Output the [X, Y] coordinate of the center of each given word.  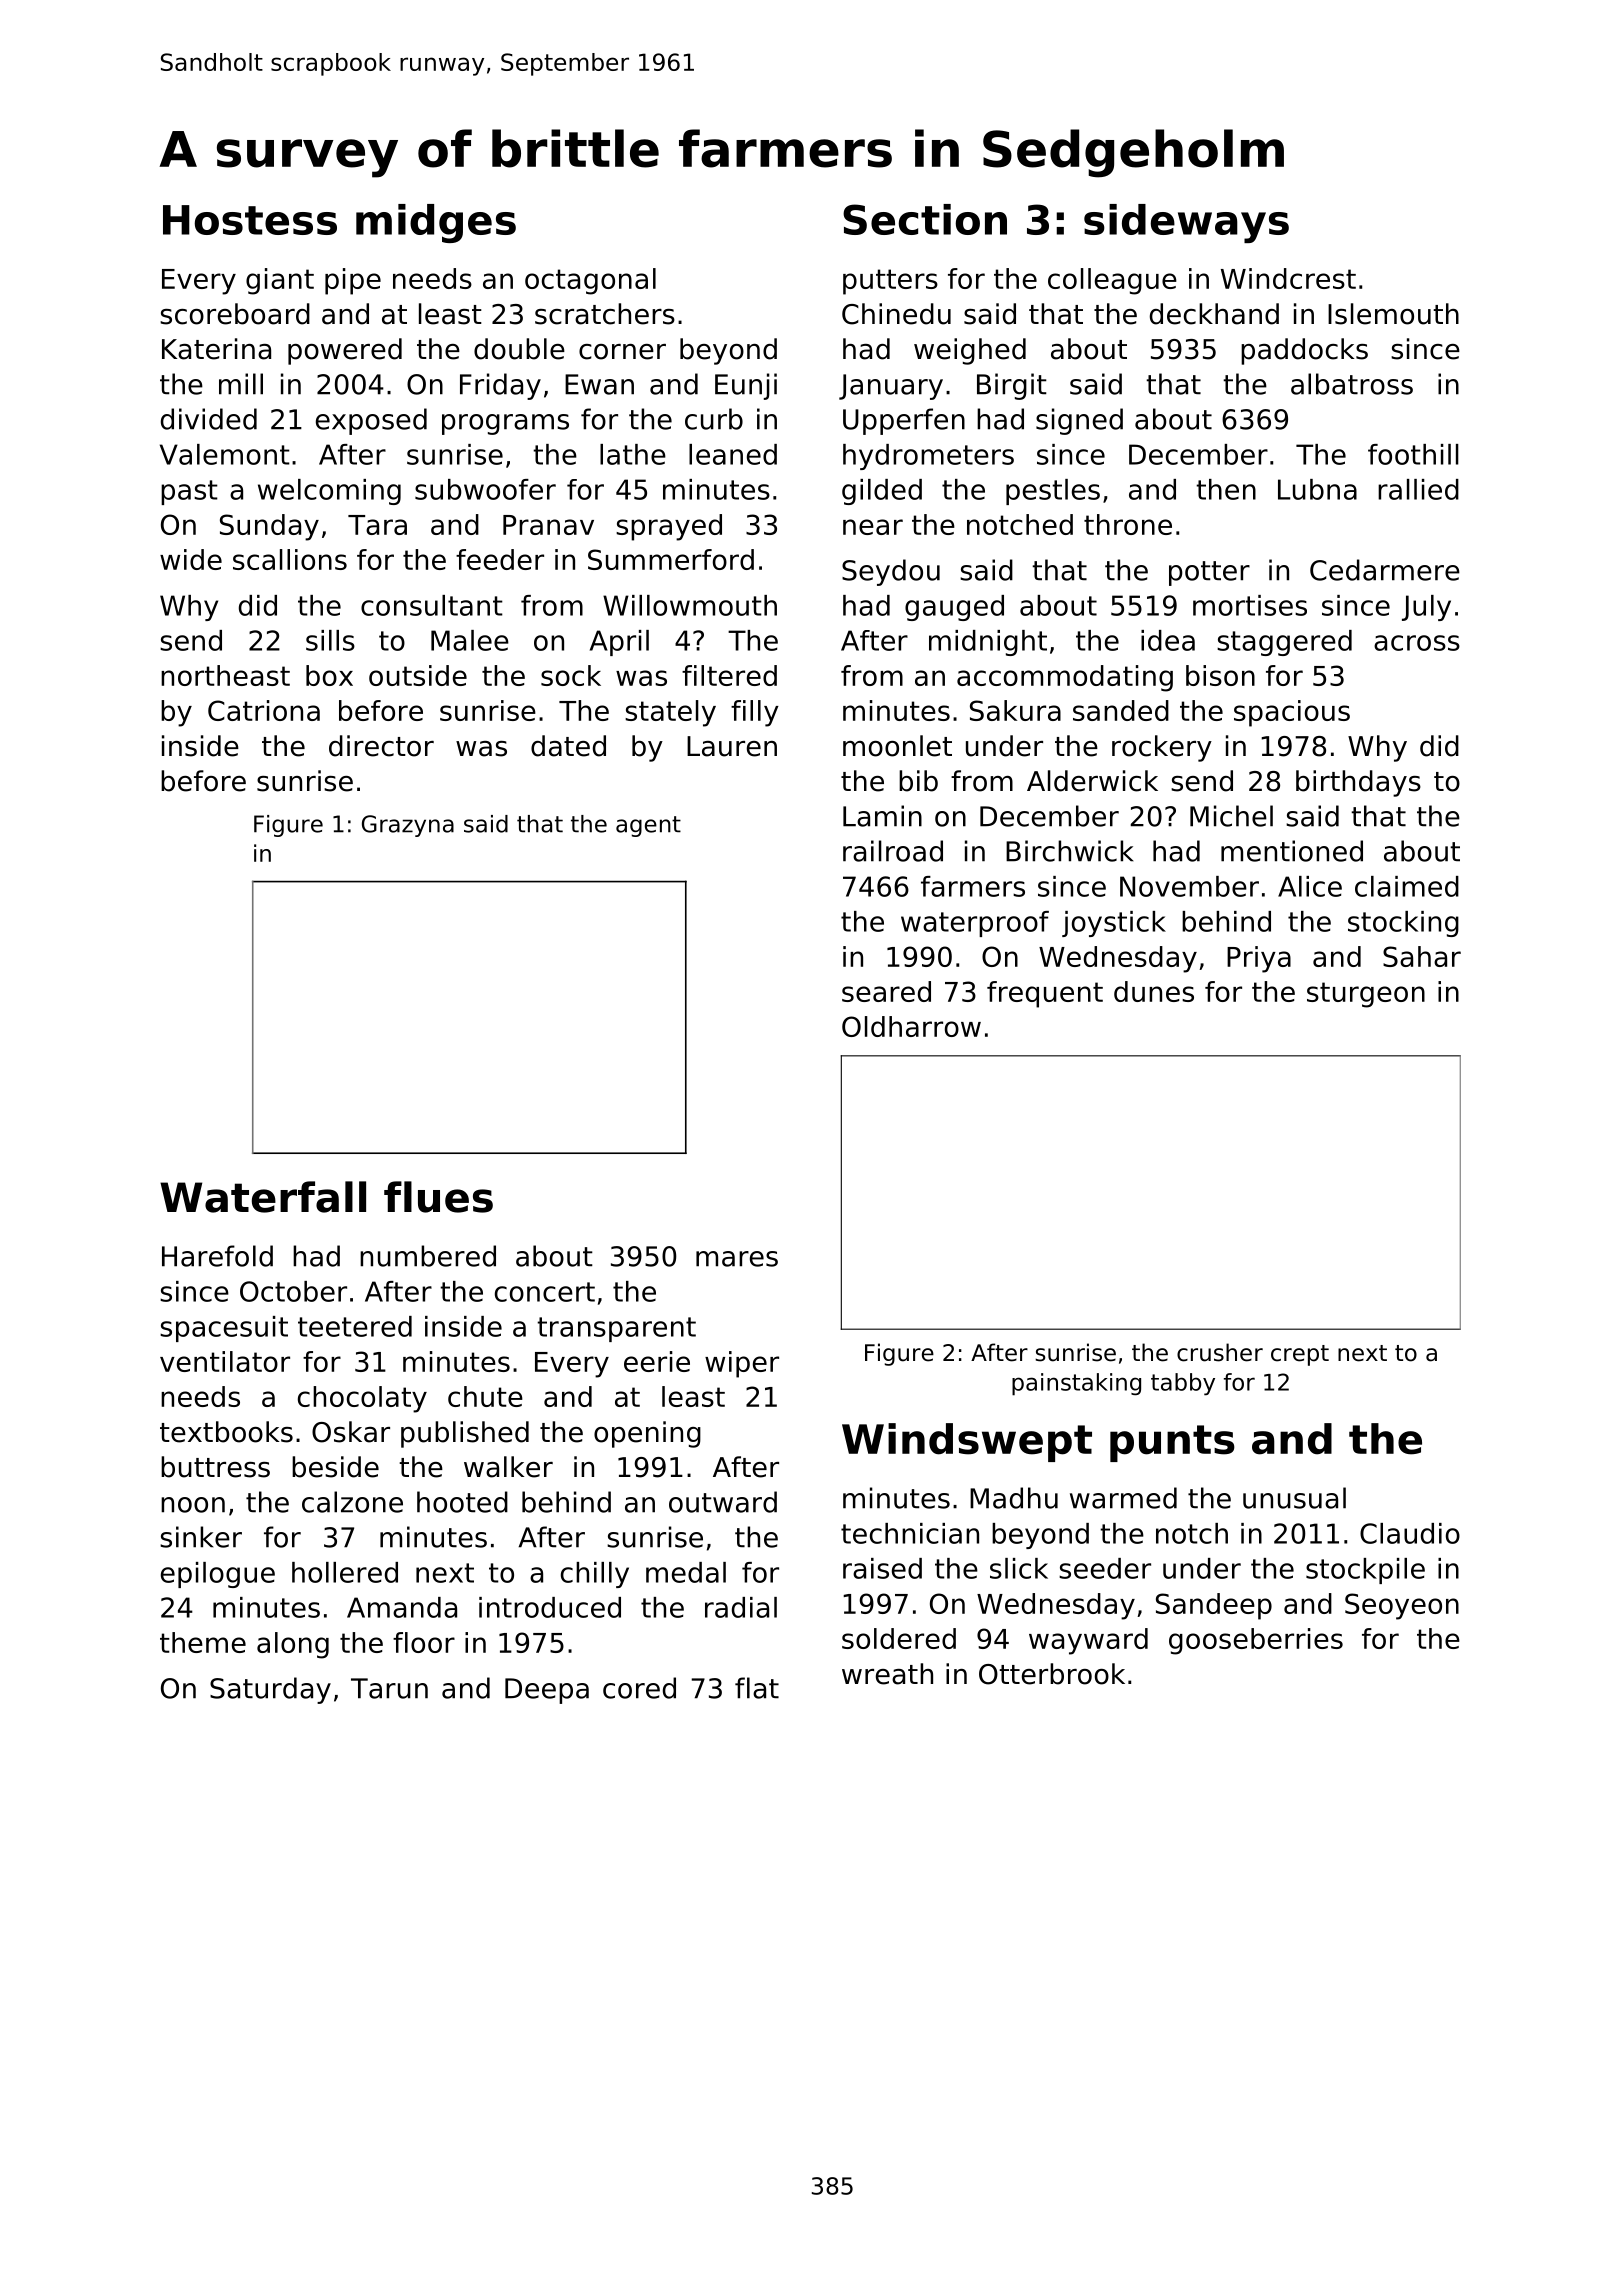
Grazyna [408, 826]
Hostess [250, 220]
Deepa [547, 1691]
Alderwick [1092, 781]
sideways [1186, 223]
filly [755, 713]
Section [925, 219]
